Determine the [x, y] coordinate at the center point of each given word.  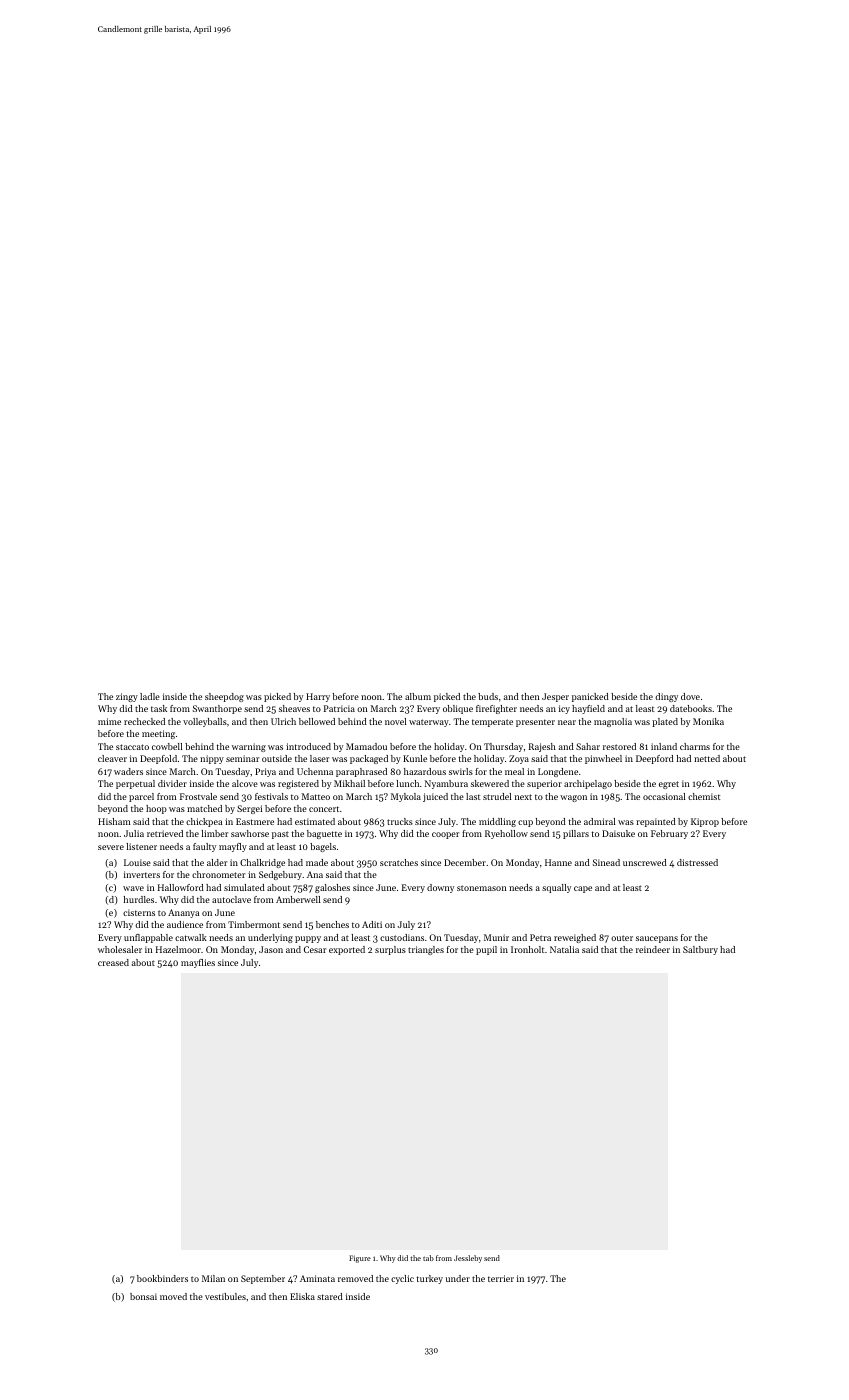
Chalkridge [262, 863]
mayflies [198, 963]
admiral [600, 821]
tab [428, 1258]
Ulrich [283, 721]
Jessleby [468, 1259]
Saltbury [700, 950]
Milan [213, 1278]
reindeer [653, 949]
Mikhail [349, 783]
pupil [486, 950]
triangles [426, 950]
